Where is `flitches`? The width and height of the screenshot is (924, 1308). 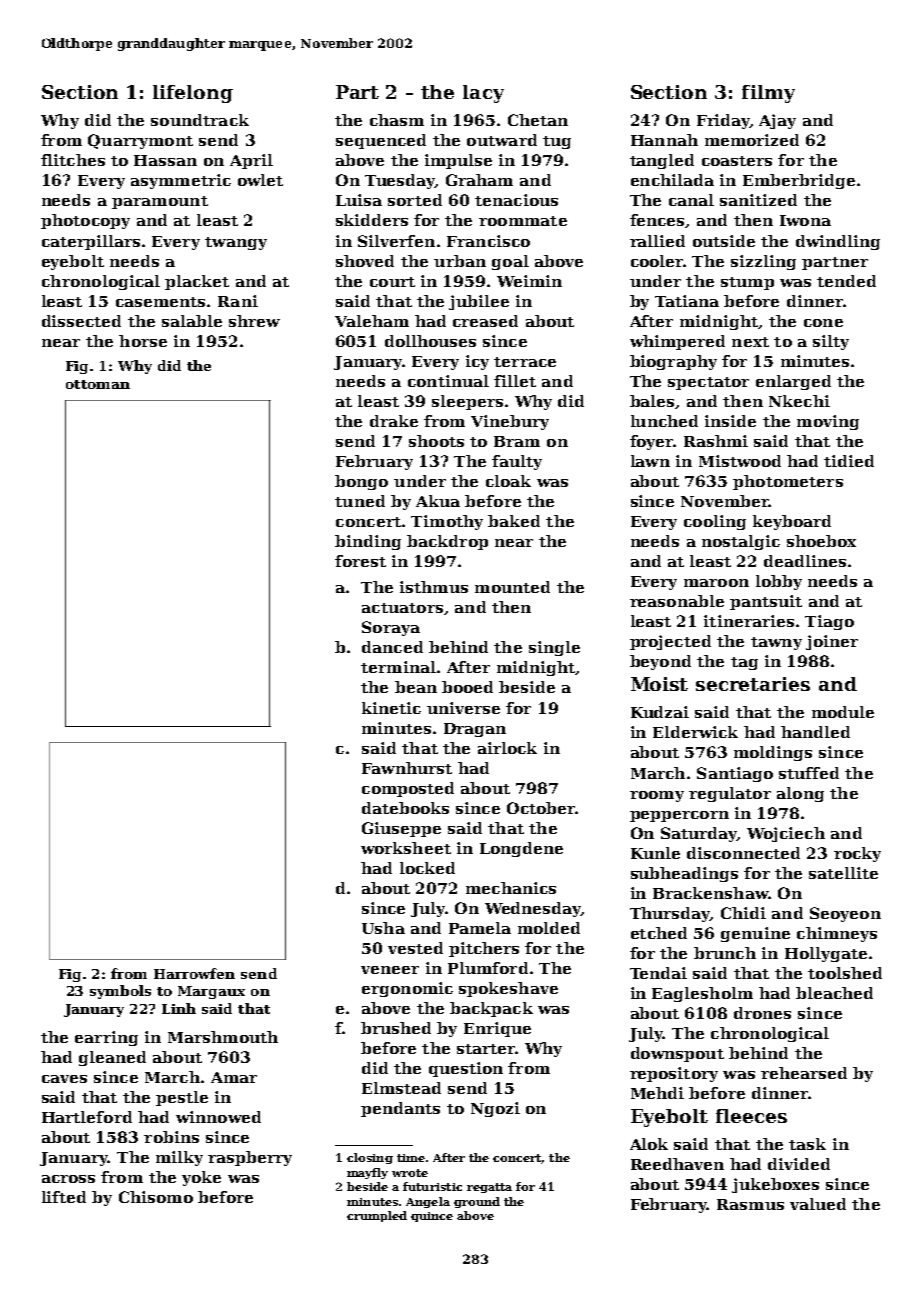
flitches is located at coordinates (73, 160).
